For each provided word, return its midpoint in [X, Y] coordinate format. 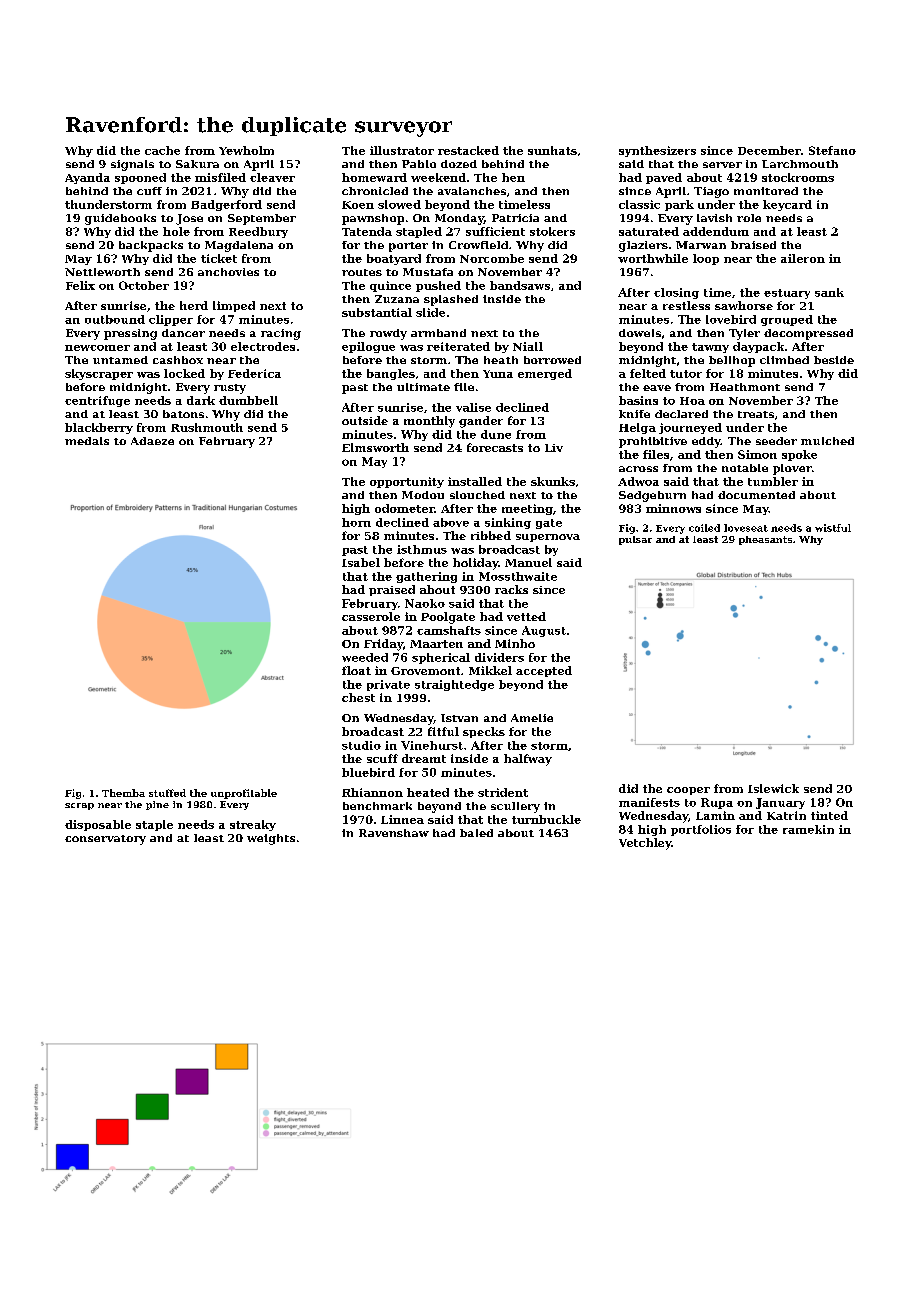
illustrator [402, 150]
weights [271, 839]
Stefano [832, 150]
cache [162, 150]
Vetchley [645, 844]
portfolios [701, 830]
